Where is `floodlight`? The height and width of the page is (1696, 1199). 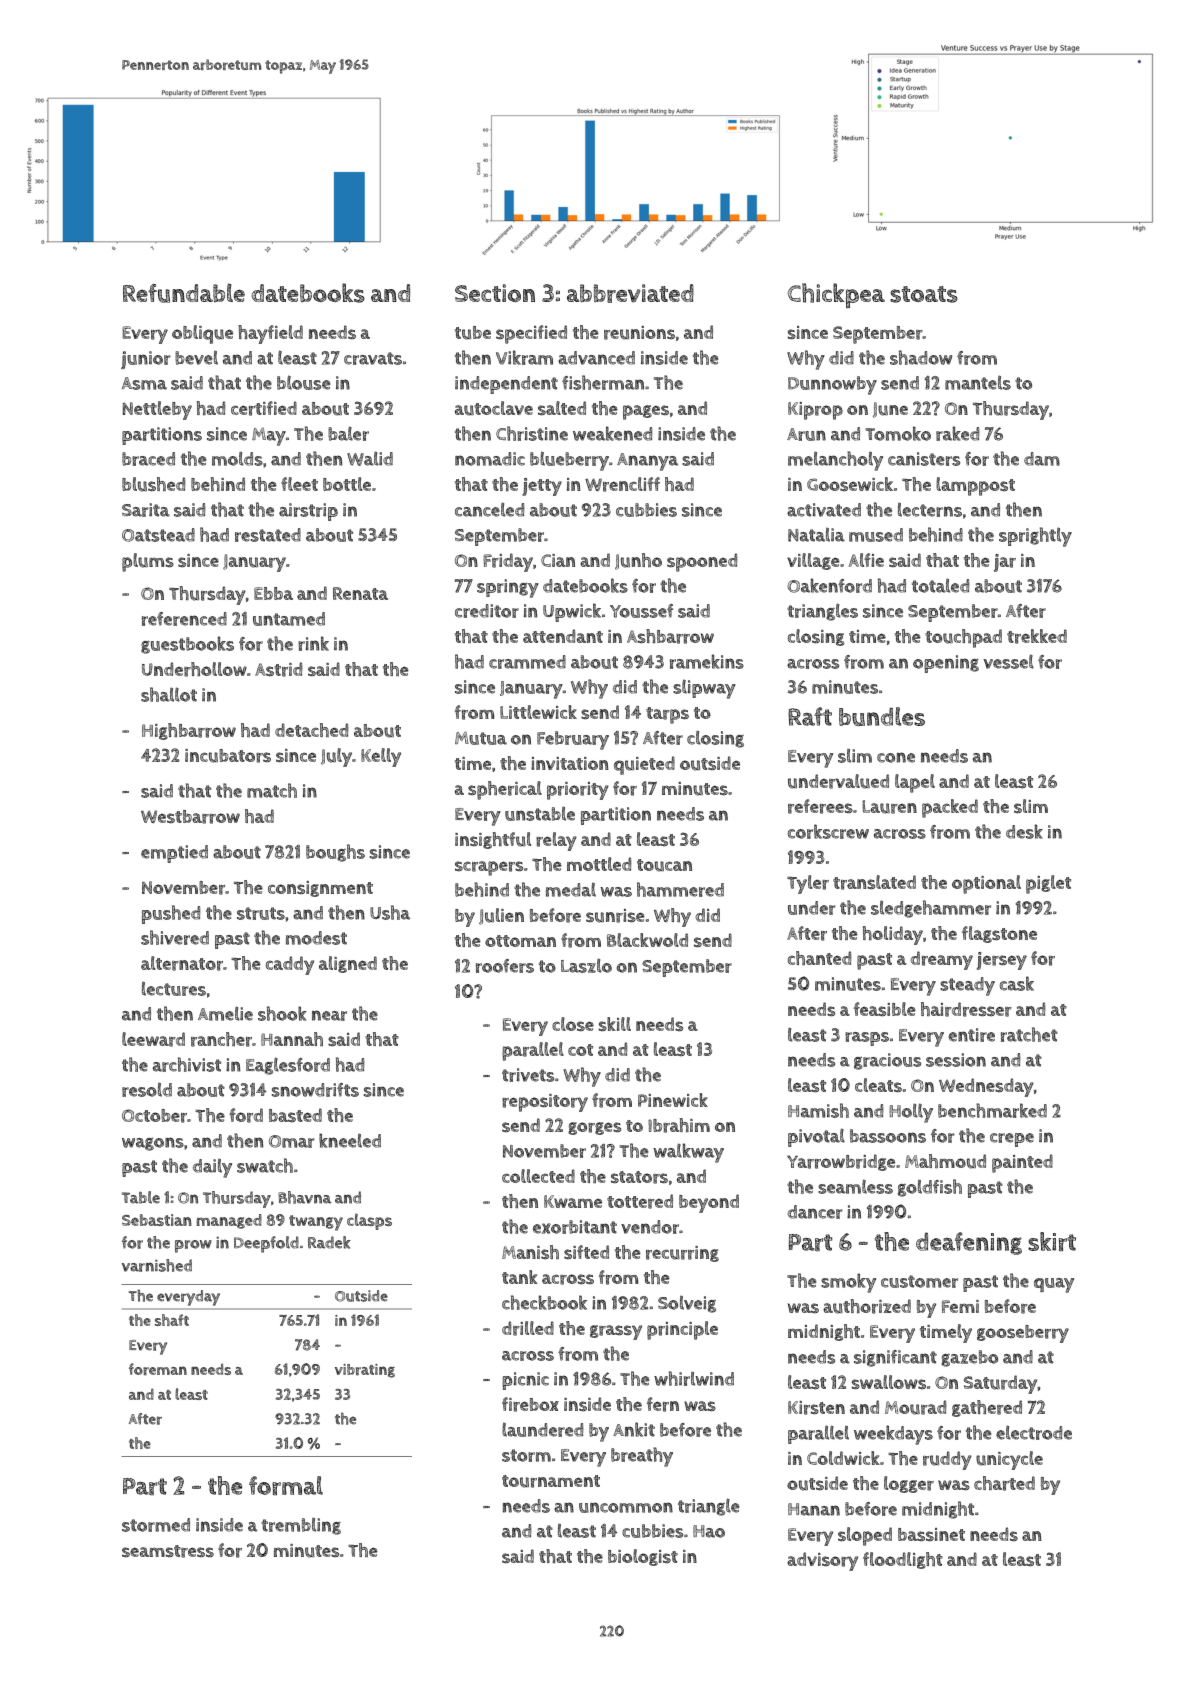 floodlight is located at coordinates (903, 1560).
